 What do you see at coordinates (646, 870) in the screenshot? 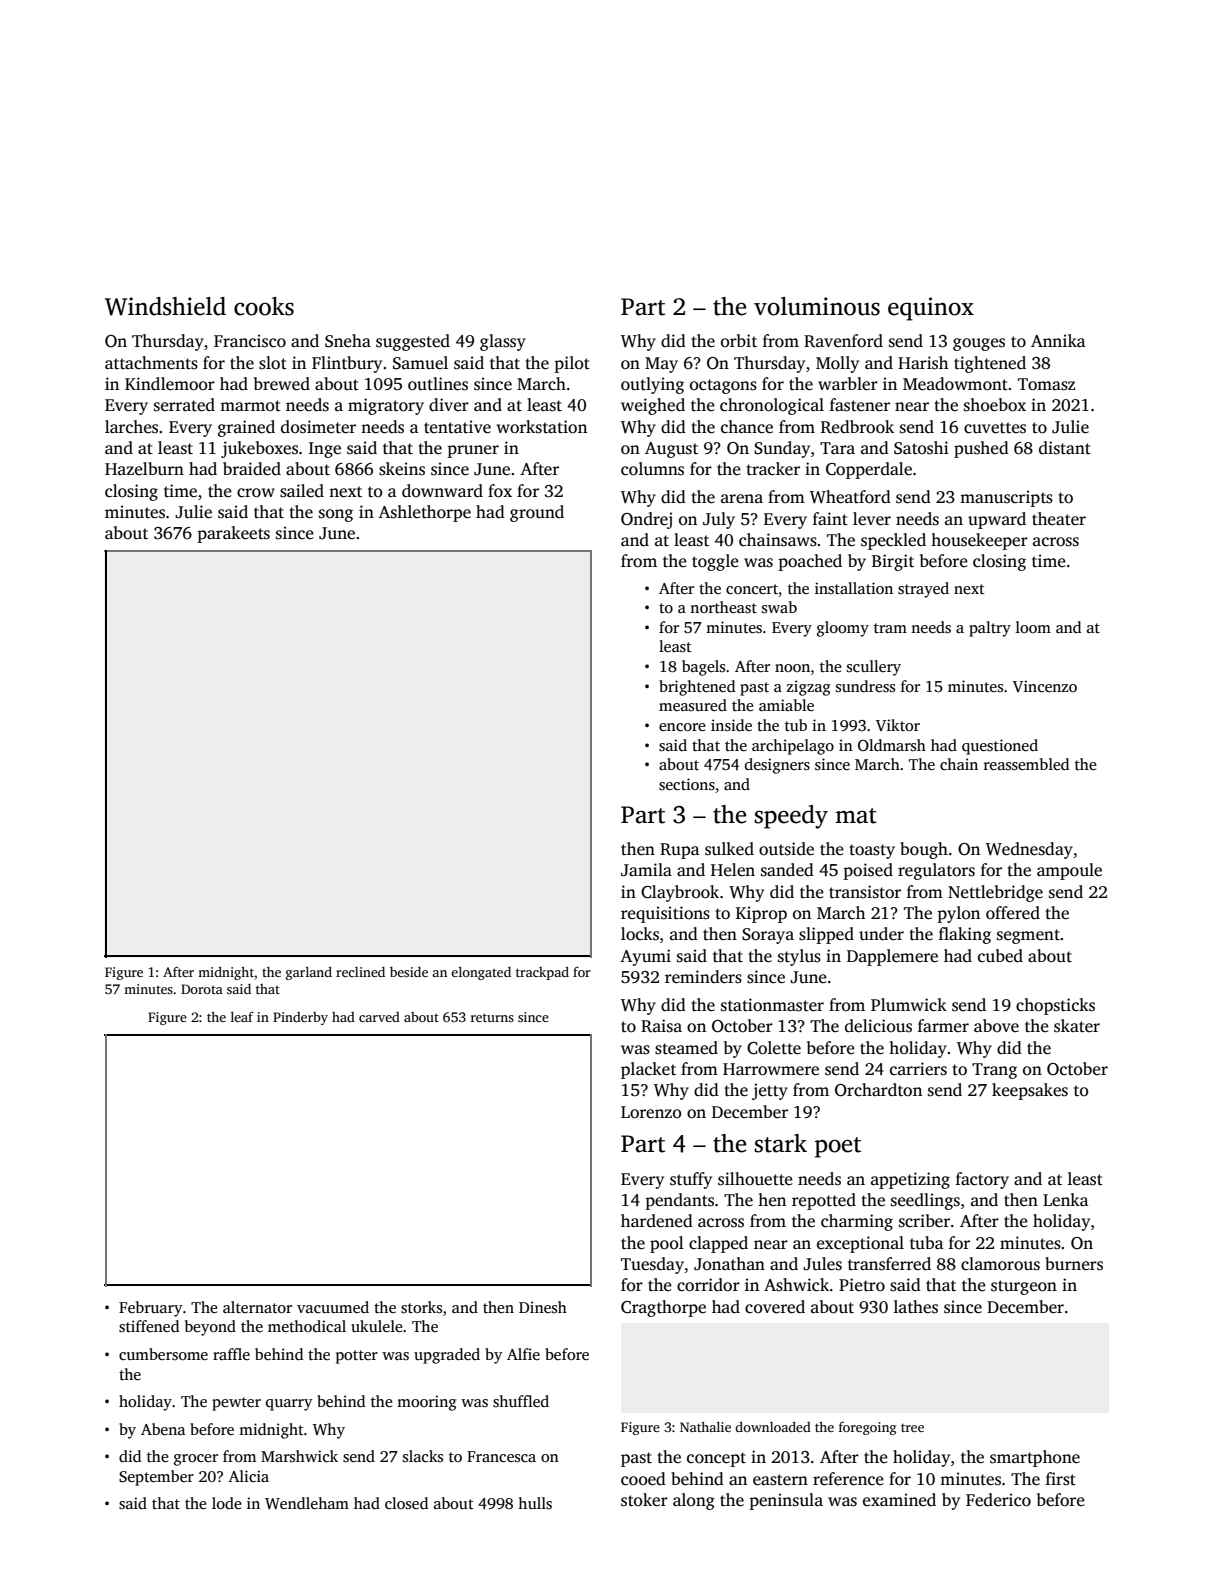
I see `Jamila` at bounding box center [646, 870].
